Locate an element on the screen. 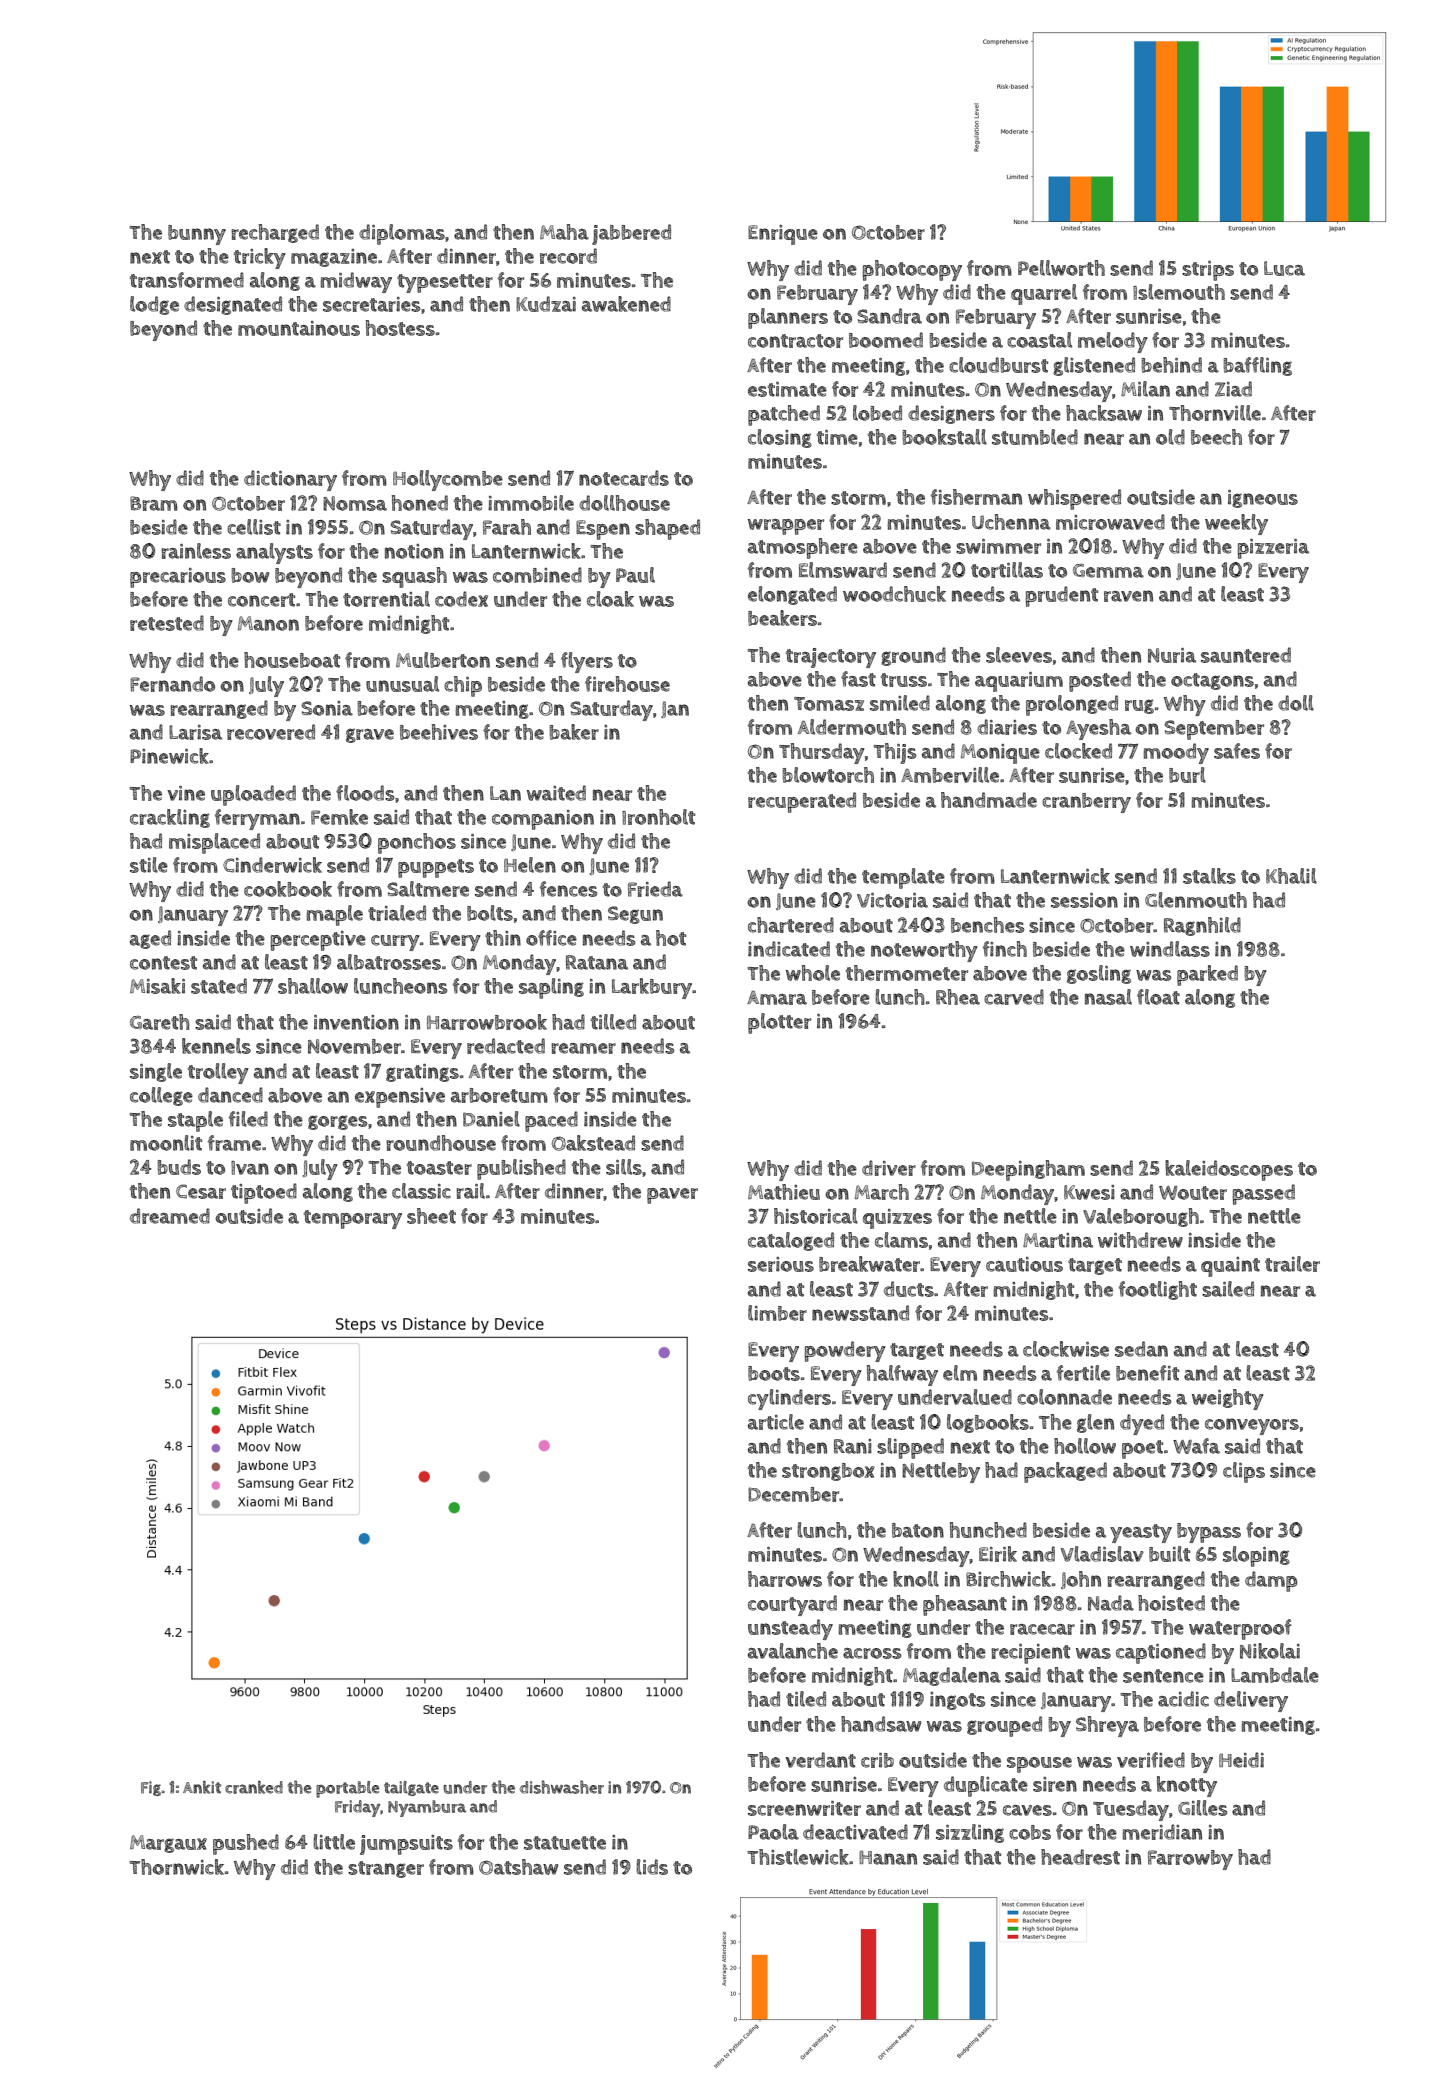 This screenshot has width=1450, height=2100. Hanan is located at coordinates (888, 1857).
